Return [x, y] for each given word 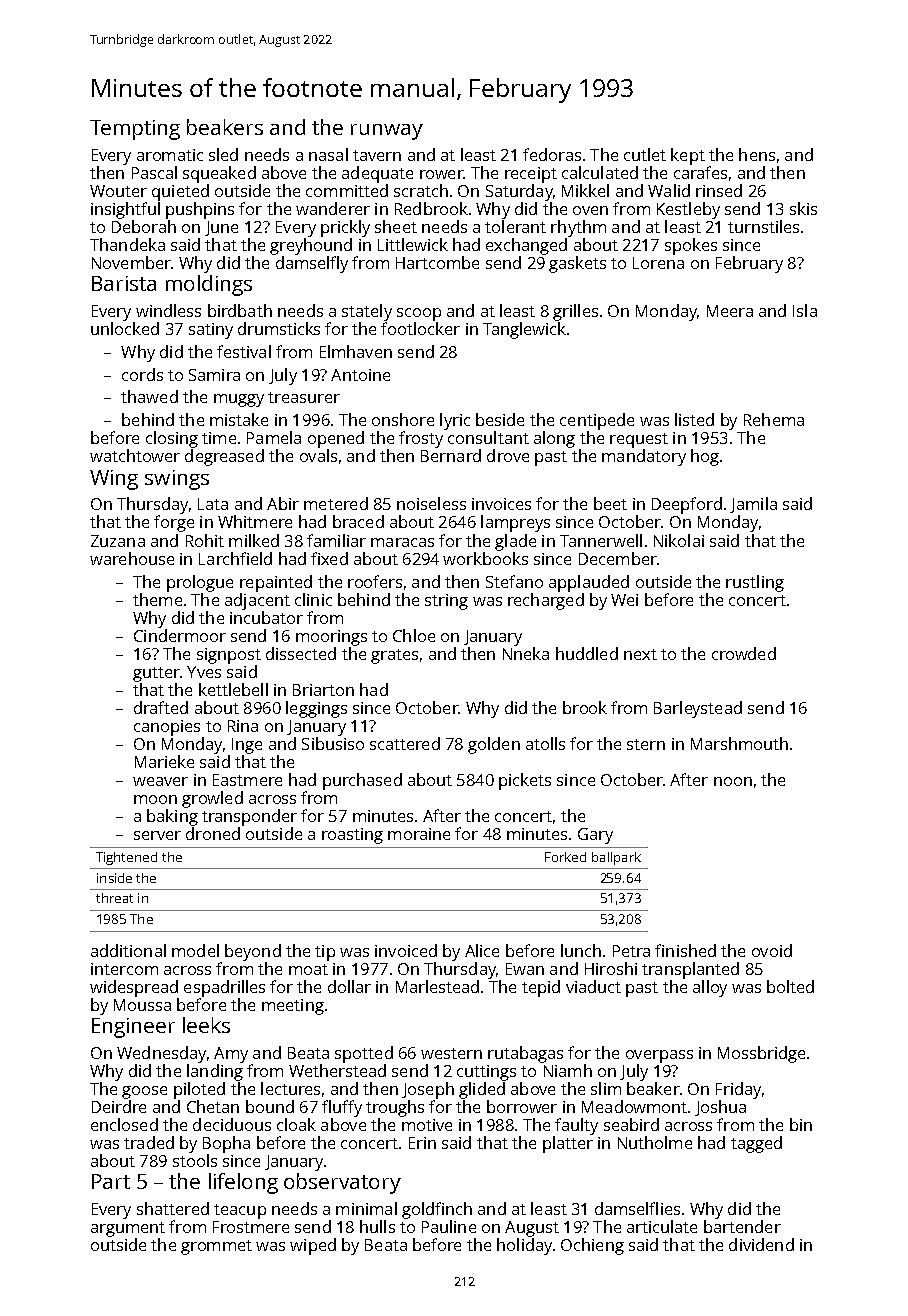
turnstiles [763, 226]
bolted [790, 986]
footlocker [420, 328]
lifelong [243, 1183]
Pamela [274, 437]
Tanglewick [524, 330]
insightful [125, 210]
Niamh [568, 1070]
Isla [805, 310]
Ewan [525, 969]
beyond [253, 952]
